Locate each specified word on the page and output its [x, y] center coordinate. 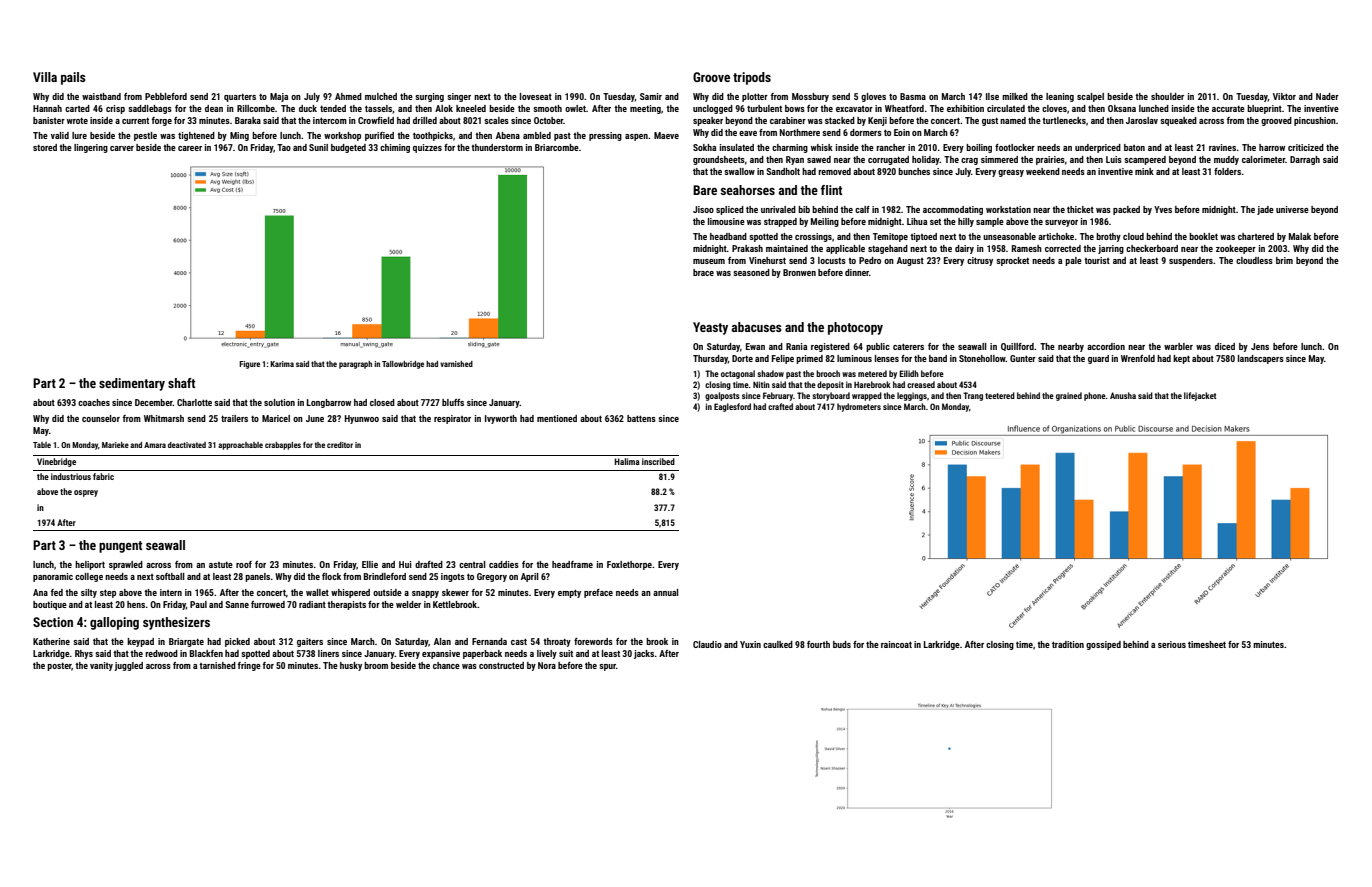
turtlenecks [1064, 120]
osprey [86, 493]
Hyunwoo [362, 419]
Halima [627, 461]
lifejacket [1200, 396]
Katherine [51, 641]
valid [60, 135]
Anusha [1123, 395]
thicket [1080, 209]
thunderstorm [497, 147]
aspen [636, 137]
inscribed [658, 461]
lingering [91, 148]
